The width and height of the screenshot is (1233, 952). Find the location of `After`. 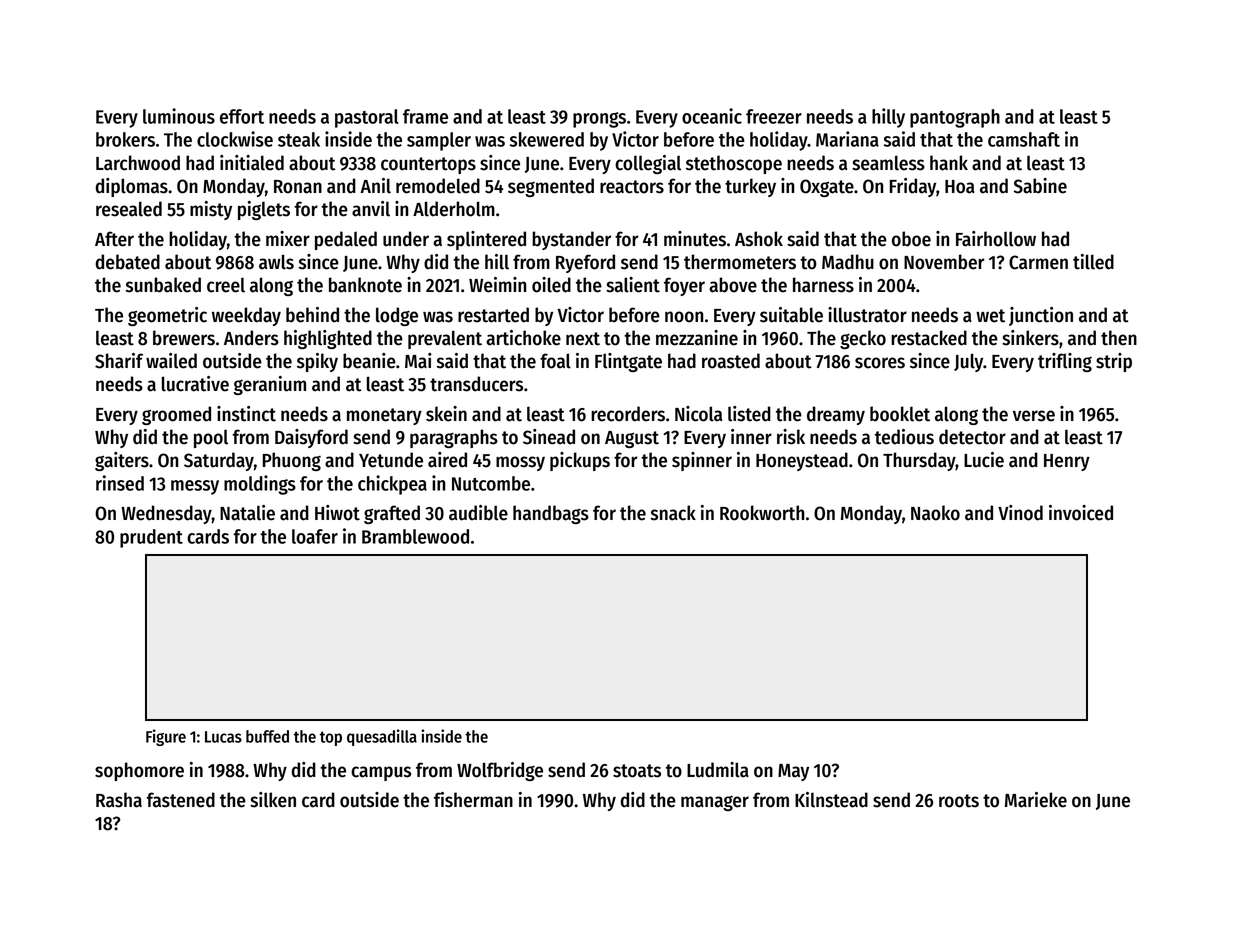

After is located at coordinates (114, 239).
